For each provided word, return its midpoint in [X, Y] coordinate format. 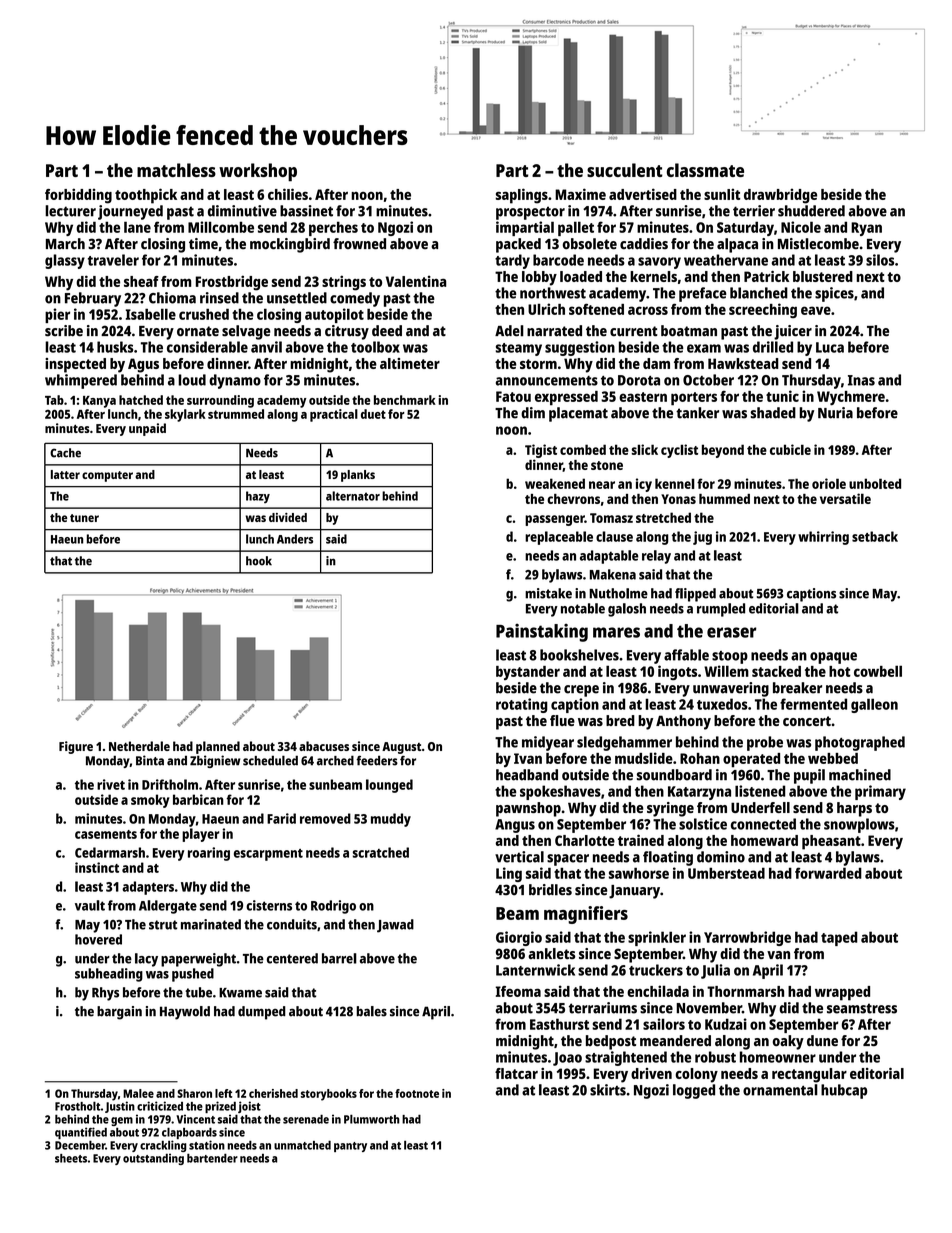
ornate [198, 331]
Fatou [513, 396]
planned [218, 747]
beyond [723, 451]
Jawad [395, 926]
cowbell [878, 671]
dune [822, 1040]
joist [249, 1107]
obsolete [590, 244]
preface [702, 294]
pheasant [831, 842]
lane [137, 227]
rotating [522, 705]
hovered [98, 939]
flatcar [516, 1073]
